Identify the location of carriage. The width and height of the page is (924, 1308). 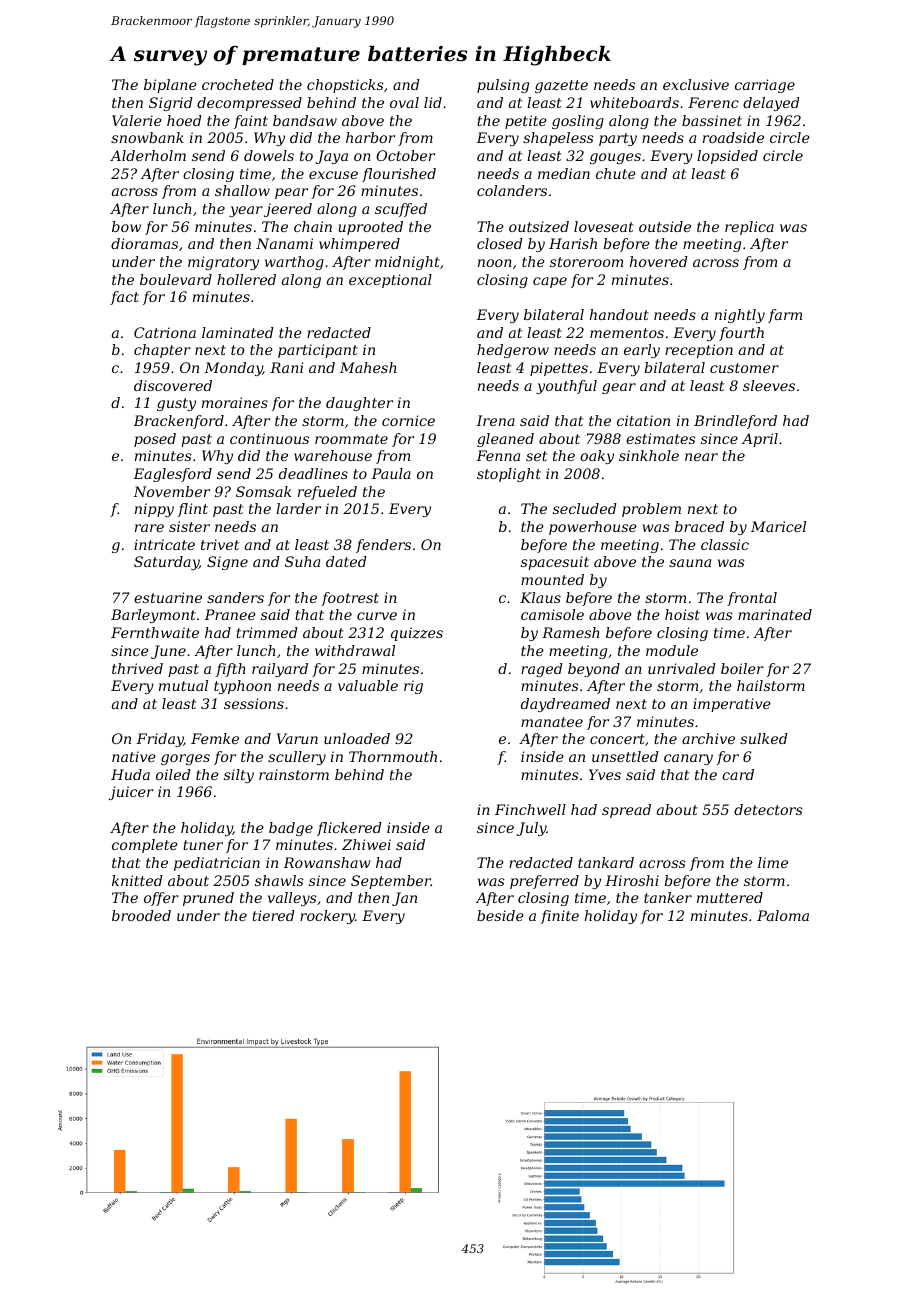
(765, 86).
